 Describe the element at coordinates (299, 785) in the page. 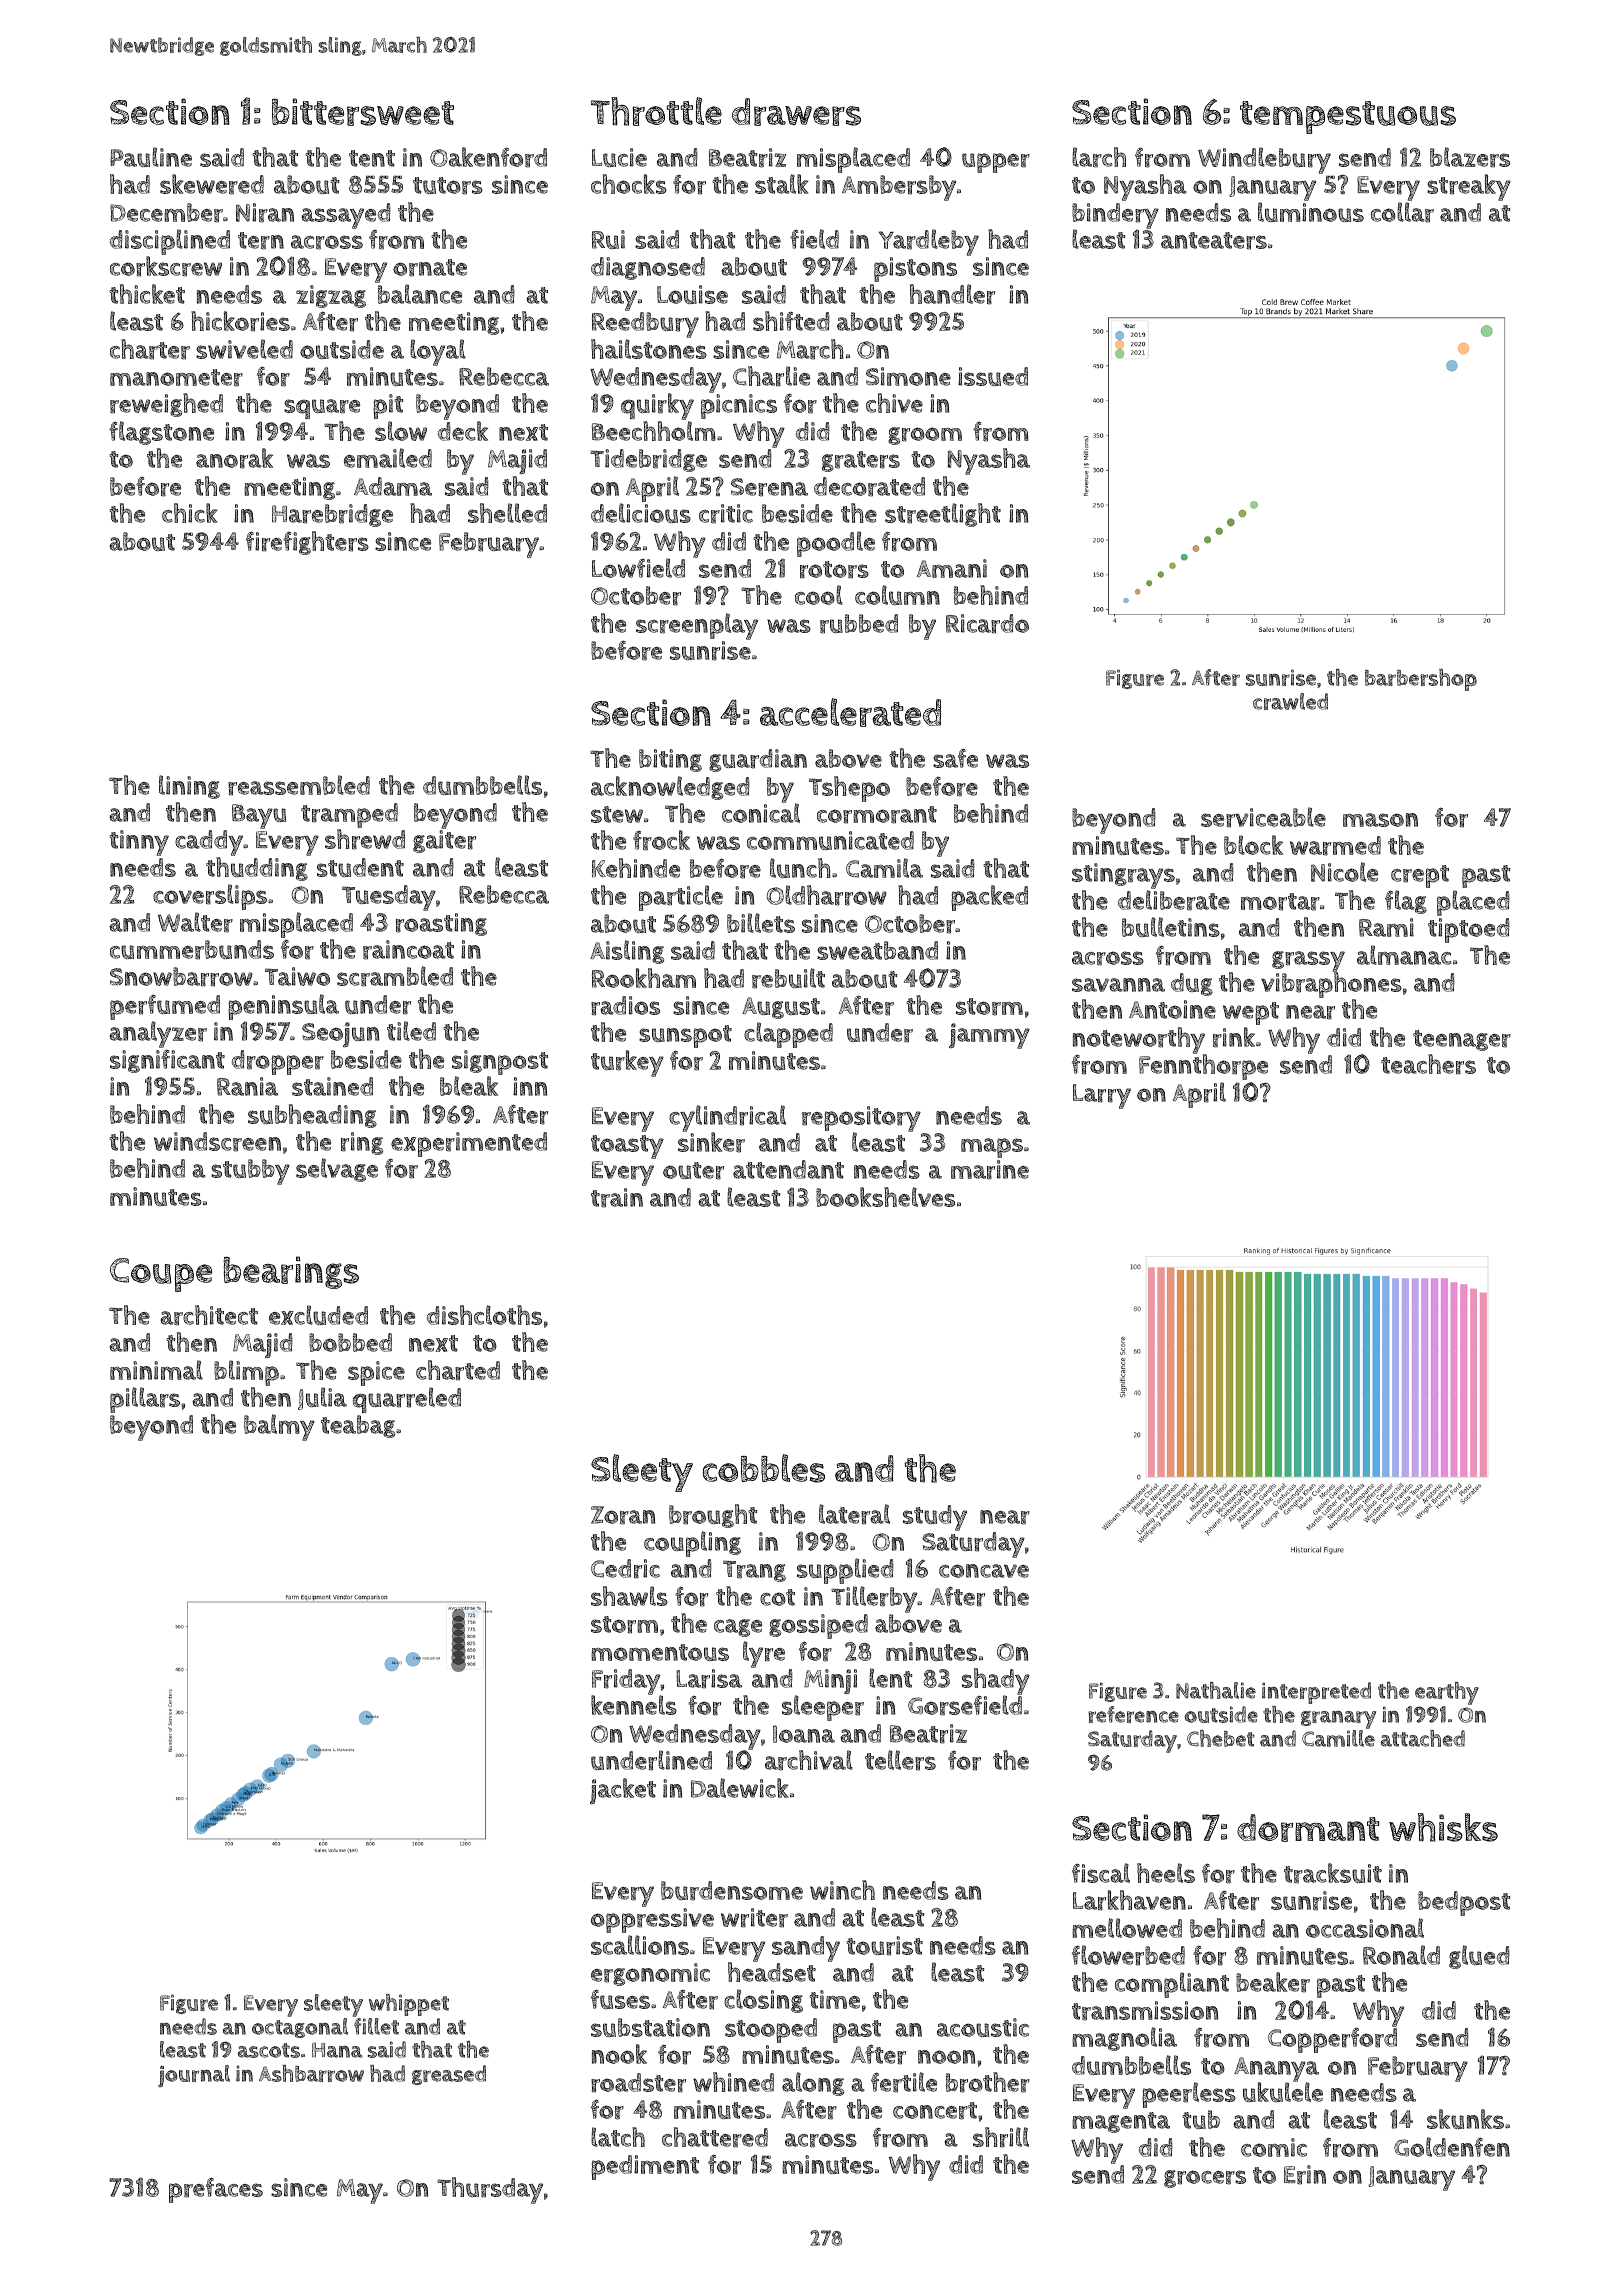

I see `reassembled` at that location.
